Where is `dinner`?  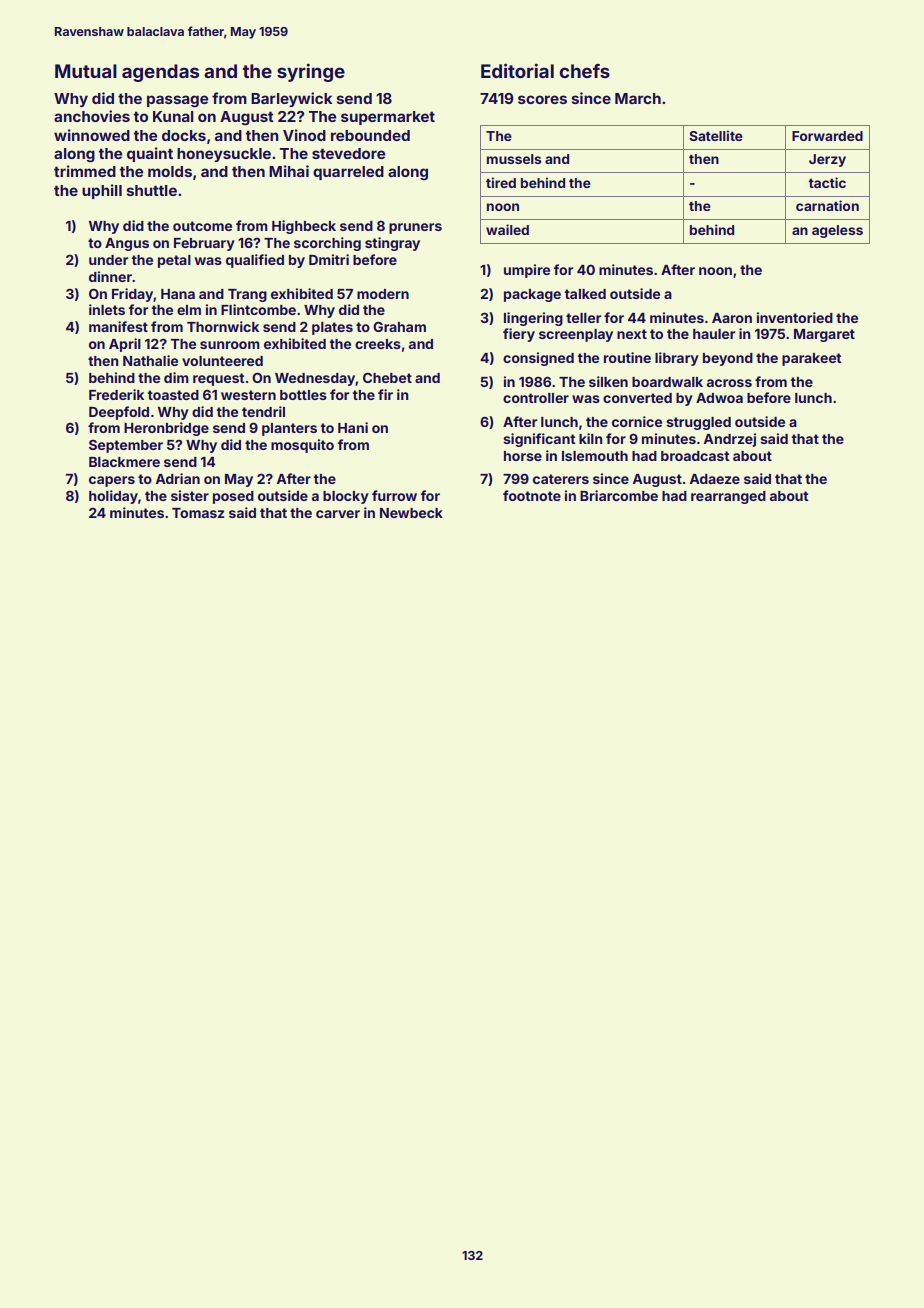
dinner is located at coordinates (110, 276).
